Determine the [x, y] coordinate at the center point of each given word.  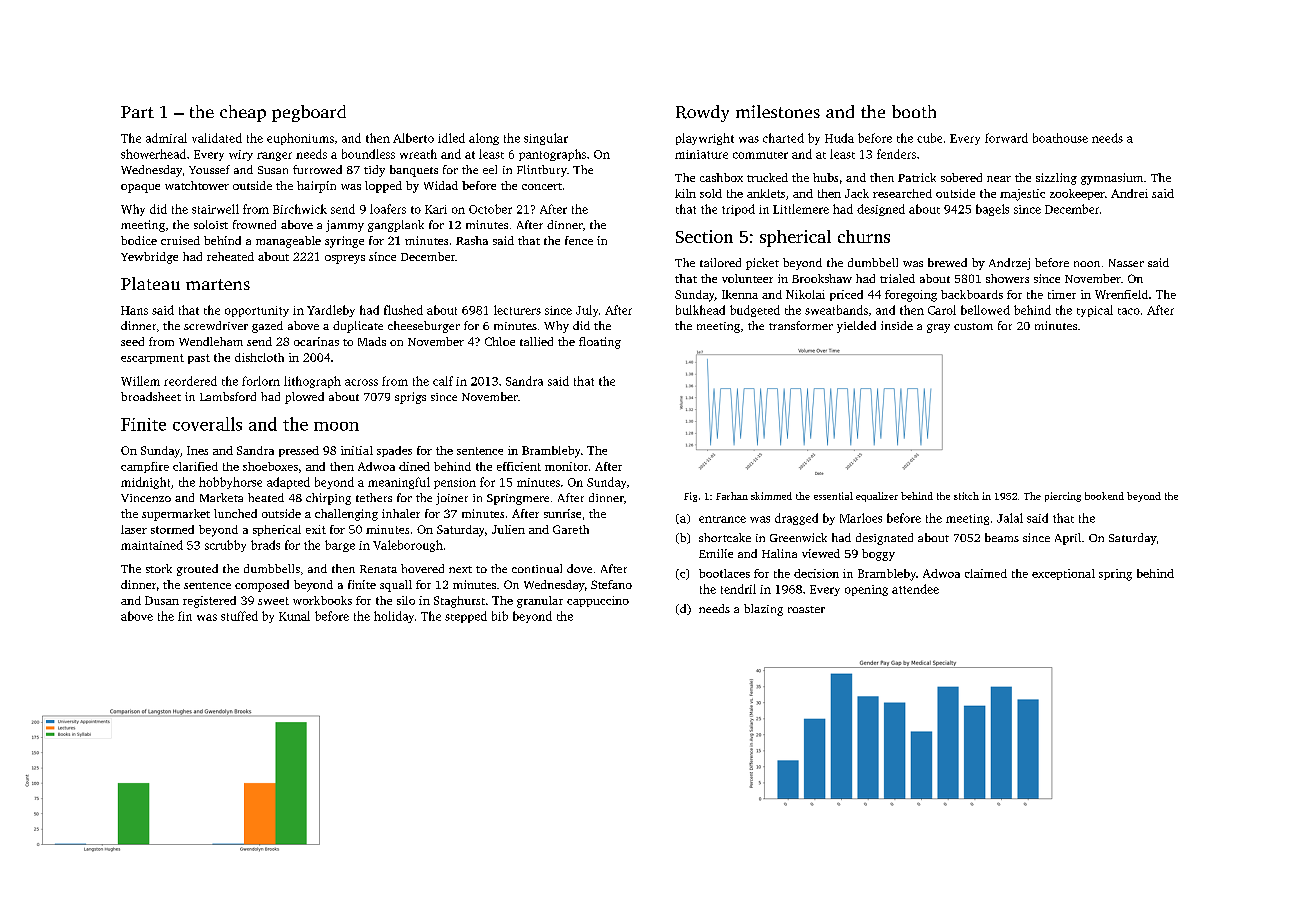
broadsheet [151, 396]
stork [159, 568]
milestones [778, 111]
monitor [566, 466]
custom [973, 326]
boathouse [1060, 138]
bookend [1104, 496]
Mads [372, 341]
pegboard [309, 113]
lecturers [517, 310]
